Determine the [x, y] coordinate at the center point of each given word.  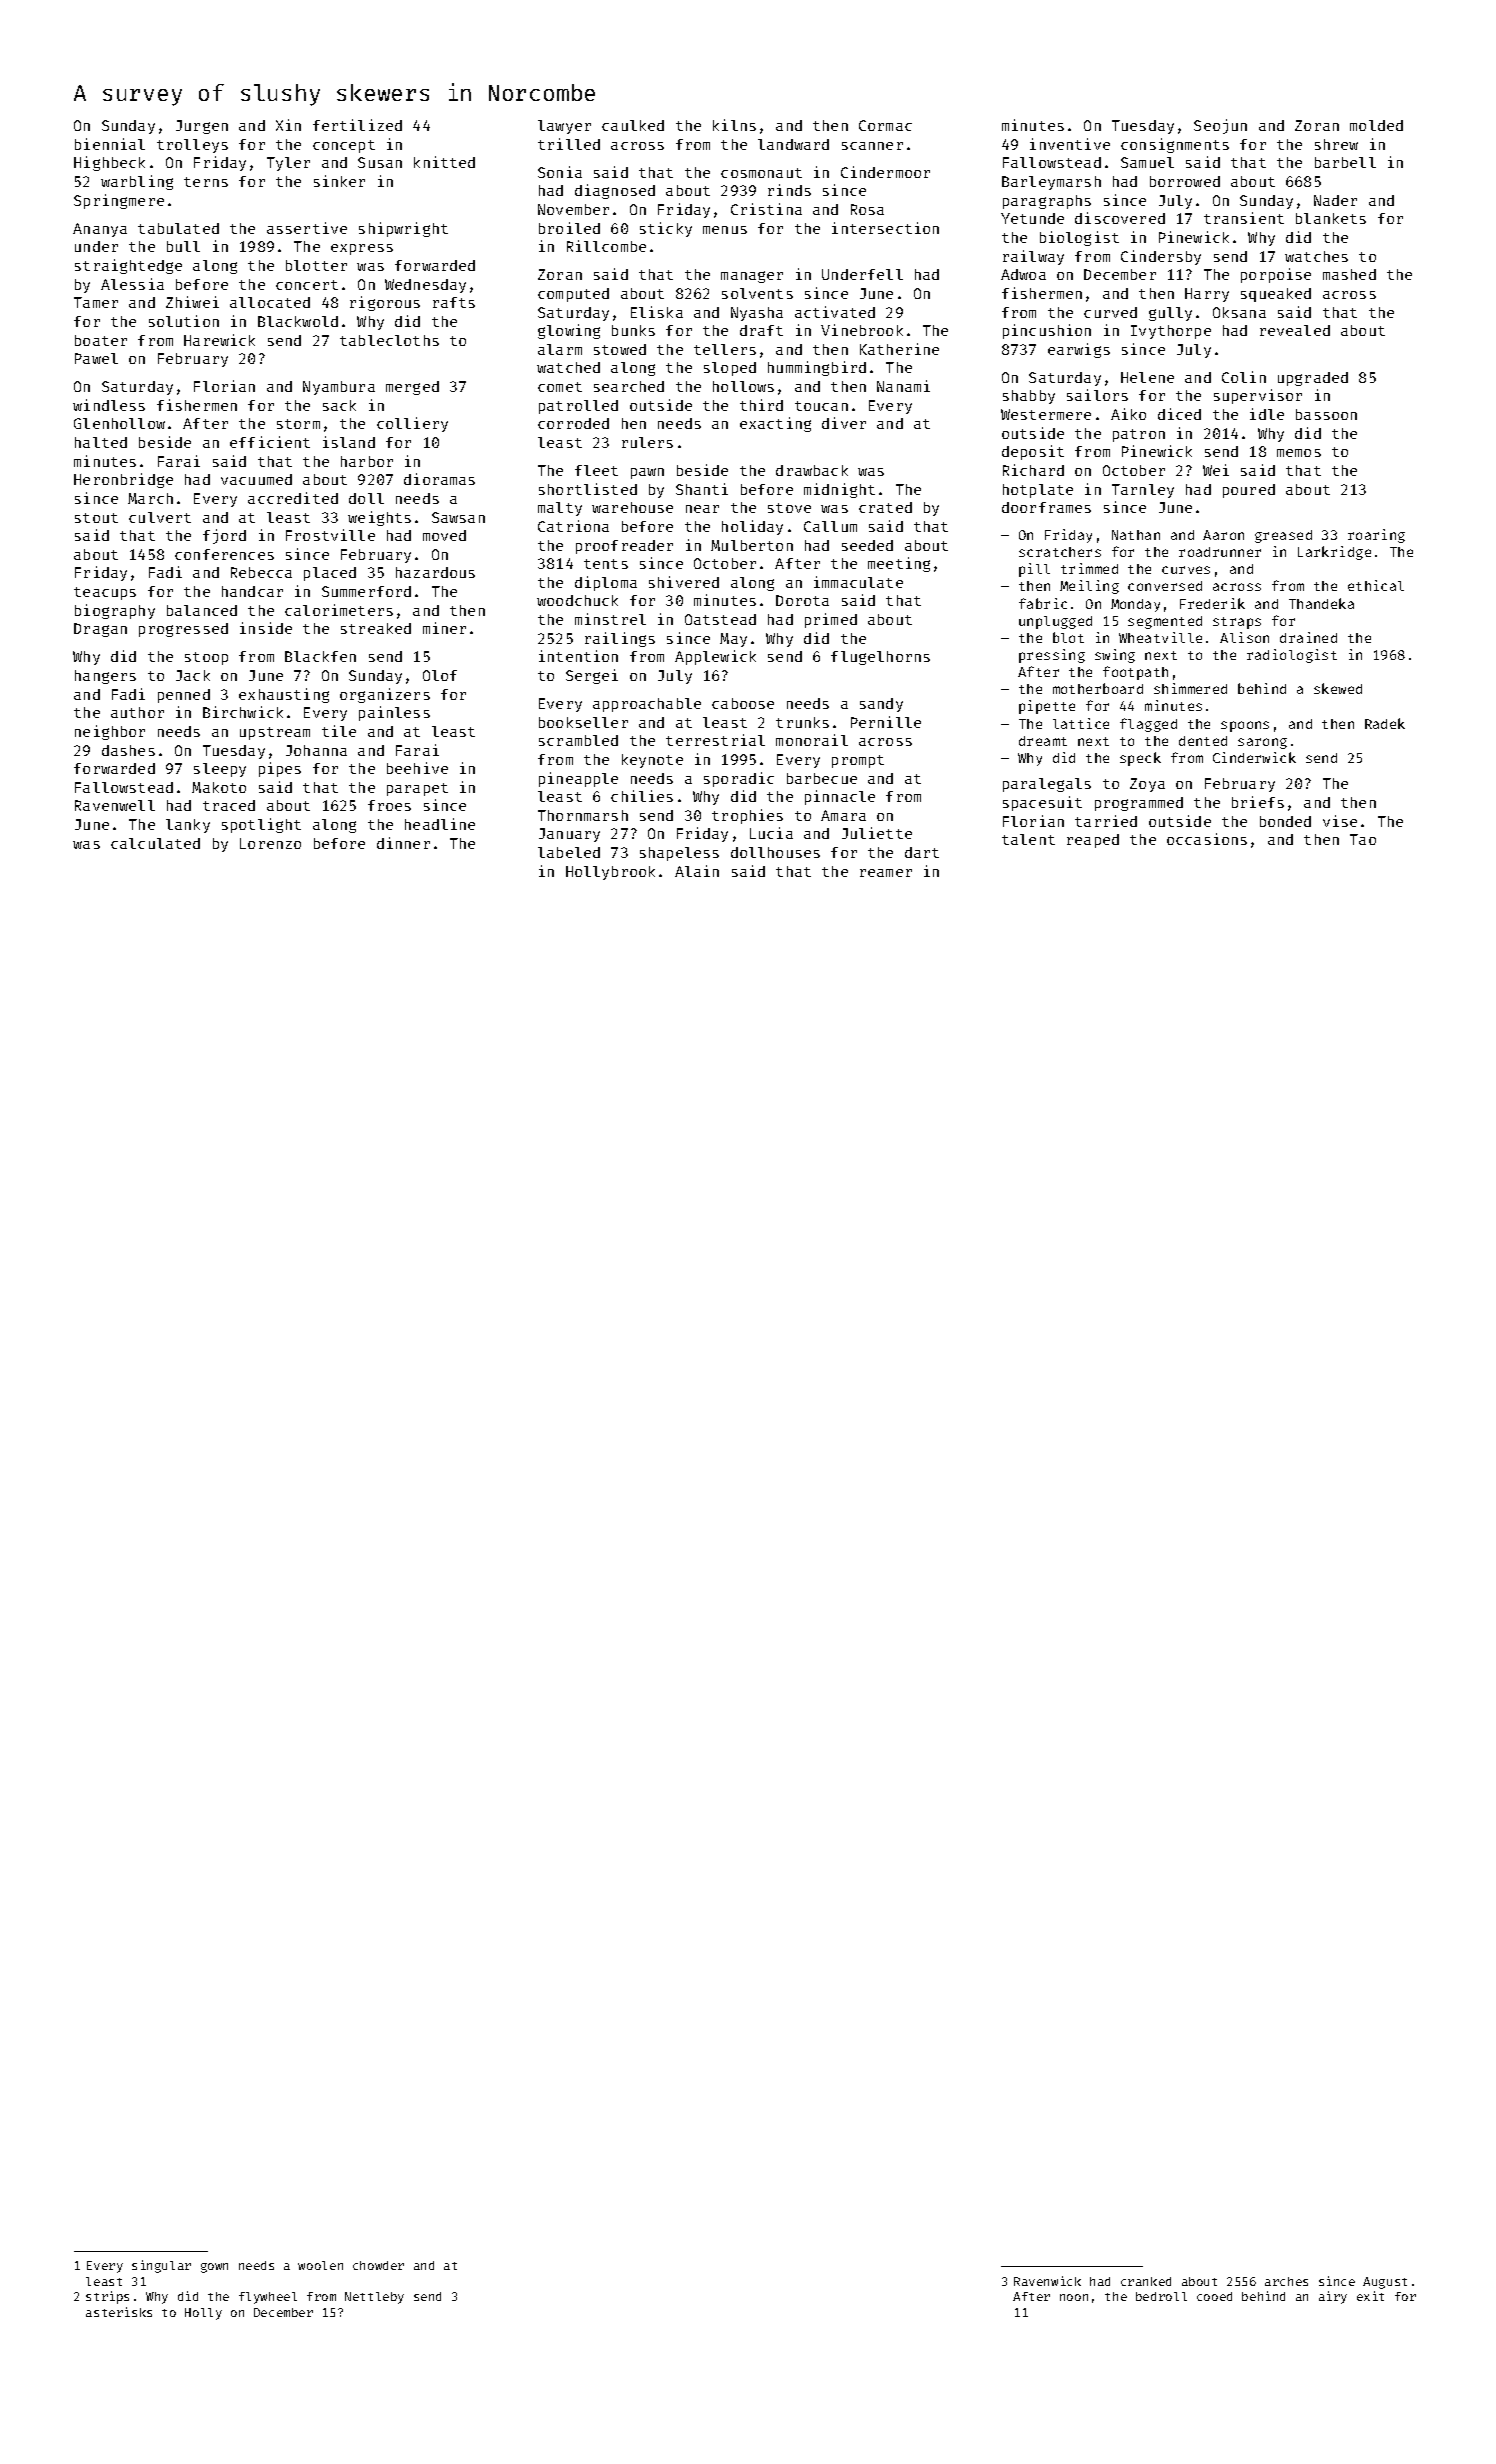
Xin [288, 125]
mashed [1349, 274]
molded [1376, 125]
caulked [633, 125]
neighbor [110, 732]
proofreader [624, 547]
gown [214, 2268]
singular [161, 2266]
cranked [1146, 2281]
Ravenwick [1047, 2281]
